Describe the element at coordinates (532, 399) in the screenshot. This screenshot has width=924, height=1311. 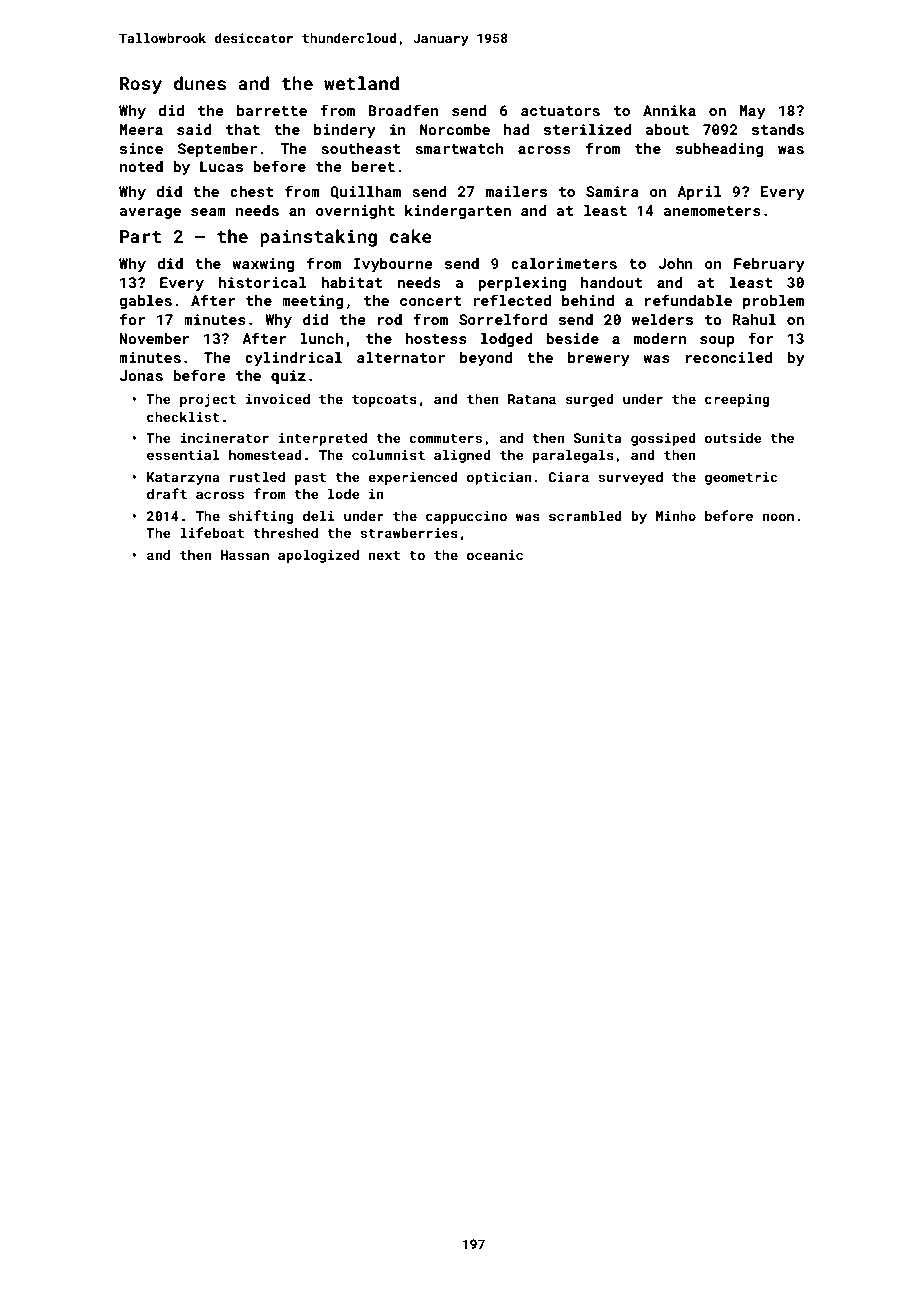
I see `Ratana` at that location.
